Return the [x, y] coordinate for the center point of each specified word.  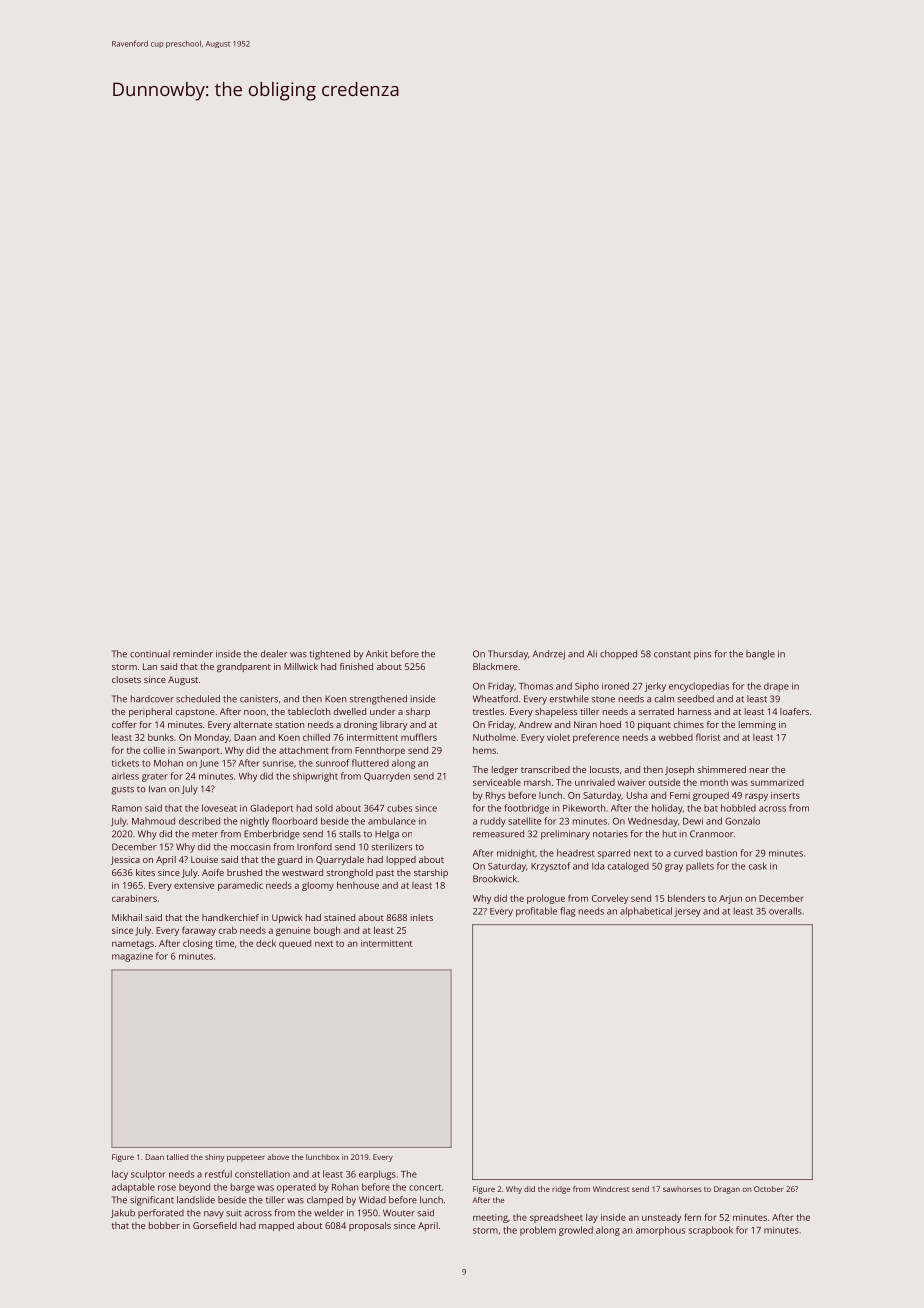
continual [150, 654]
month [714, 782]
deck [266, 943]
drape [776, 687]
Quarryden [387, 777]
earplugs [377, 1175]
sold [324, 808]
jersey [687, 912]
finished [356, 666]
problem [538, 1231]
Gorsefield [215, 1225]
